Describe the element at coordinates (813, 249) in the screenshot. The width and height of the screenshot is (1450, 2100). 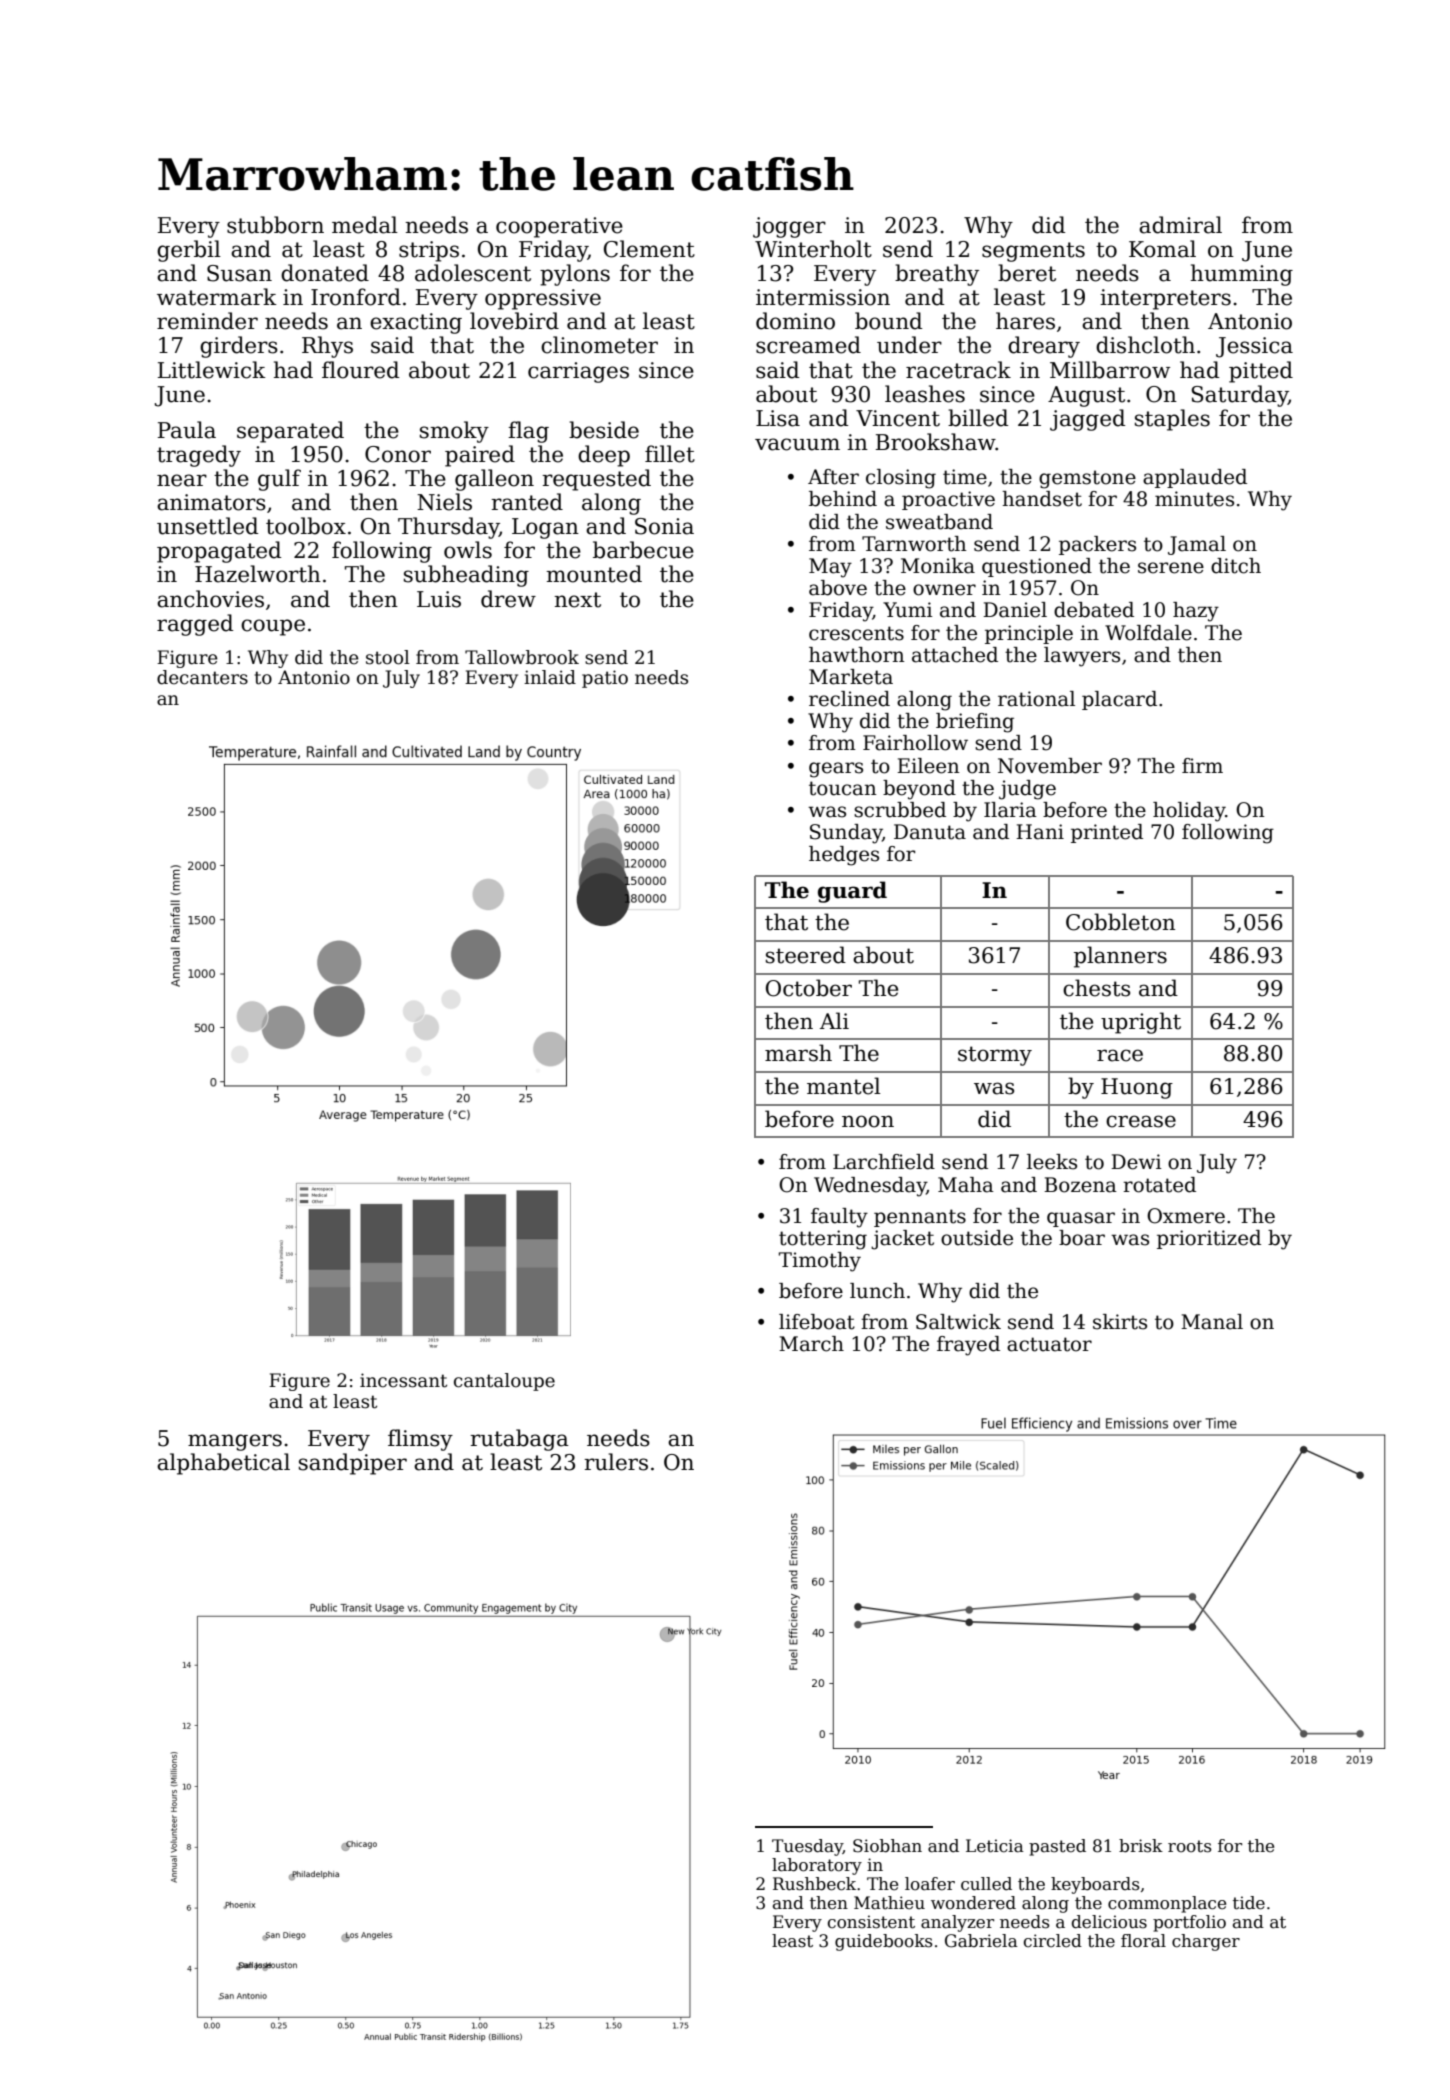
I see `Winterholt` at that location.
